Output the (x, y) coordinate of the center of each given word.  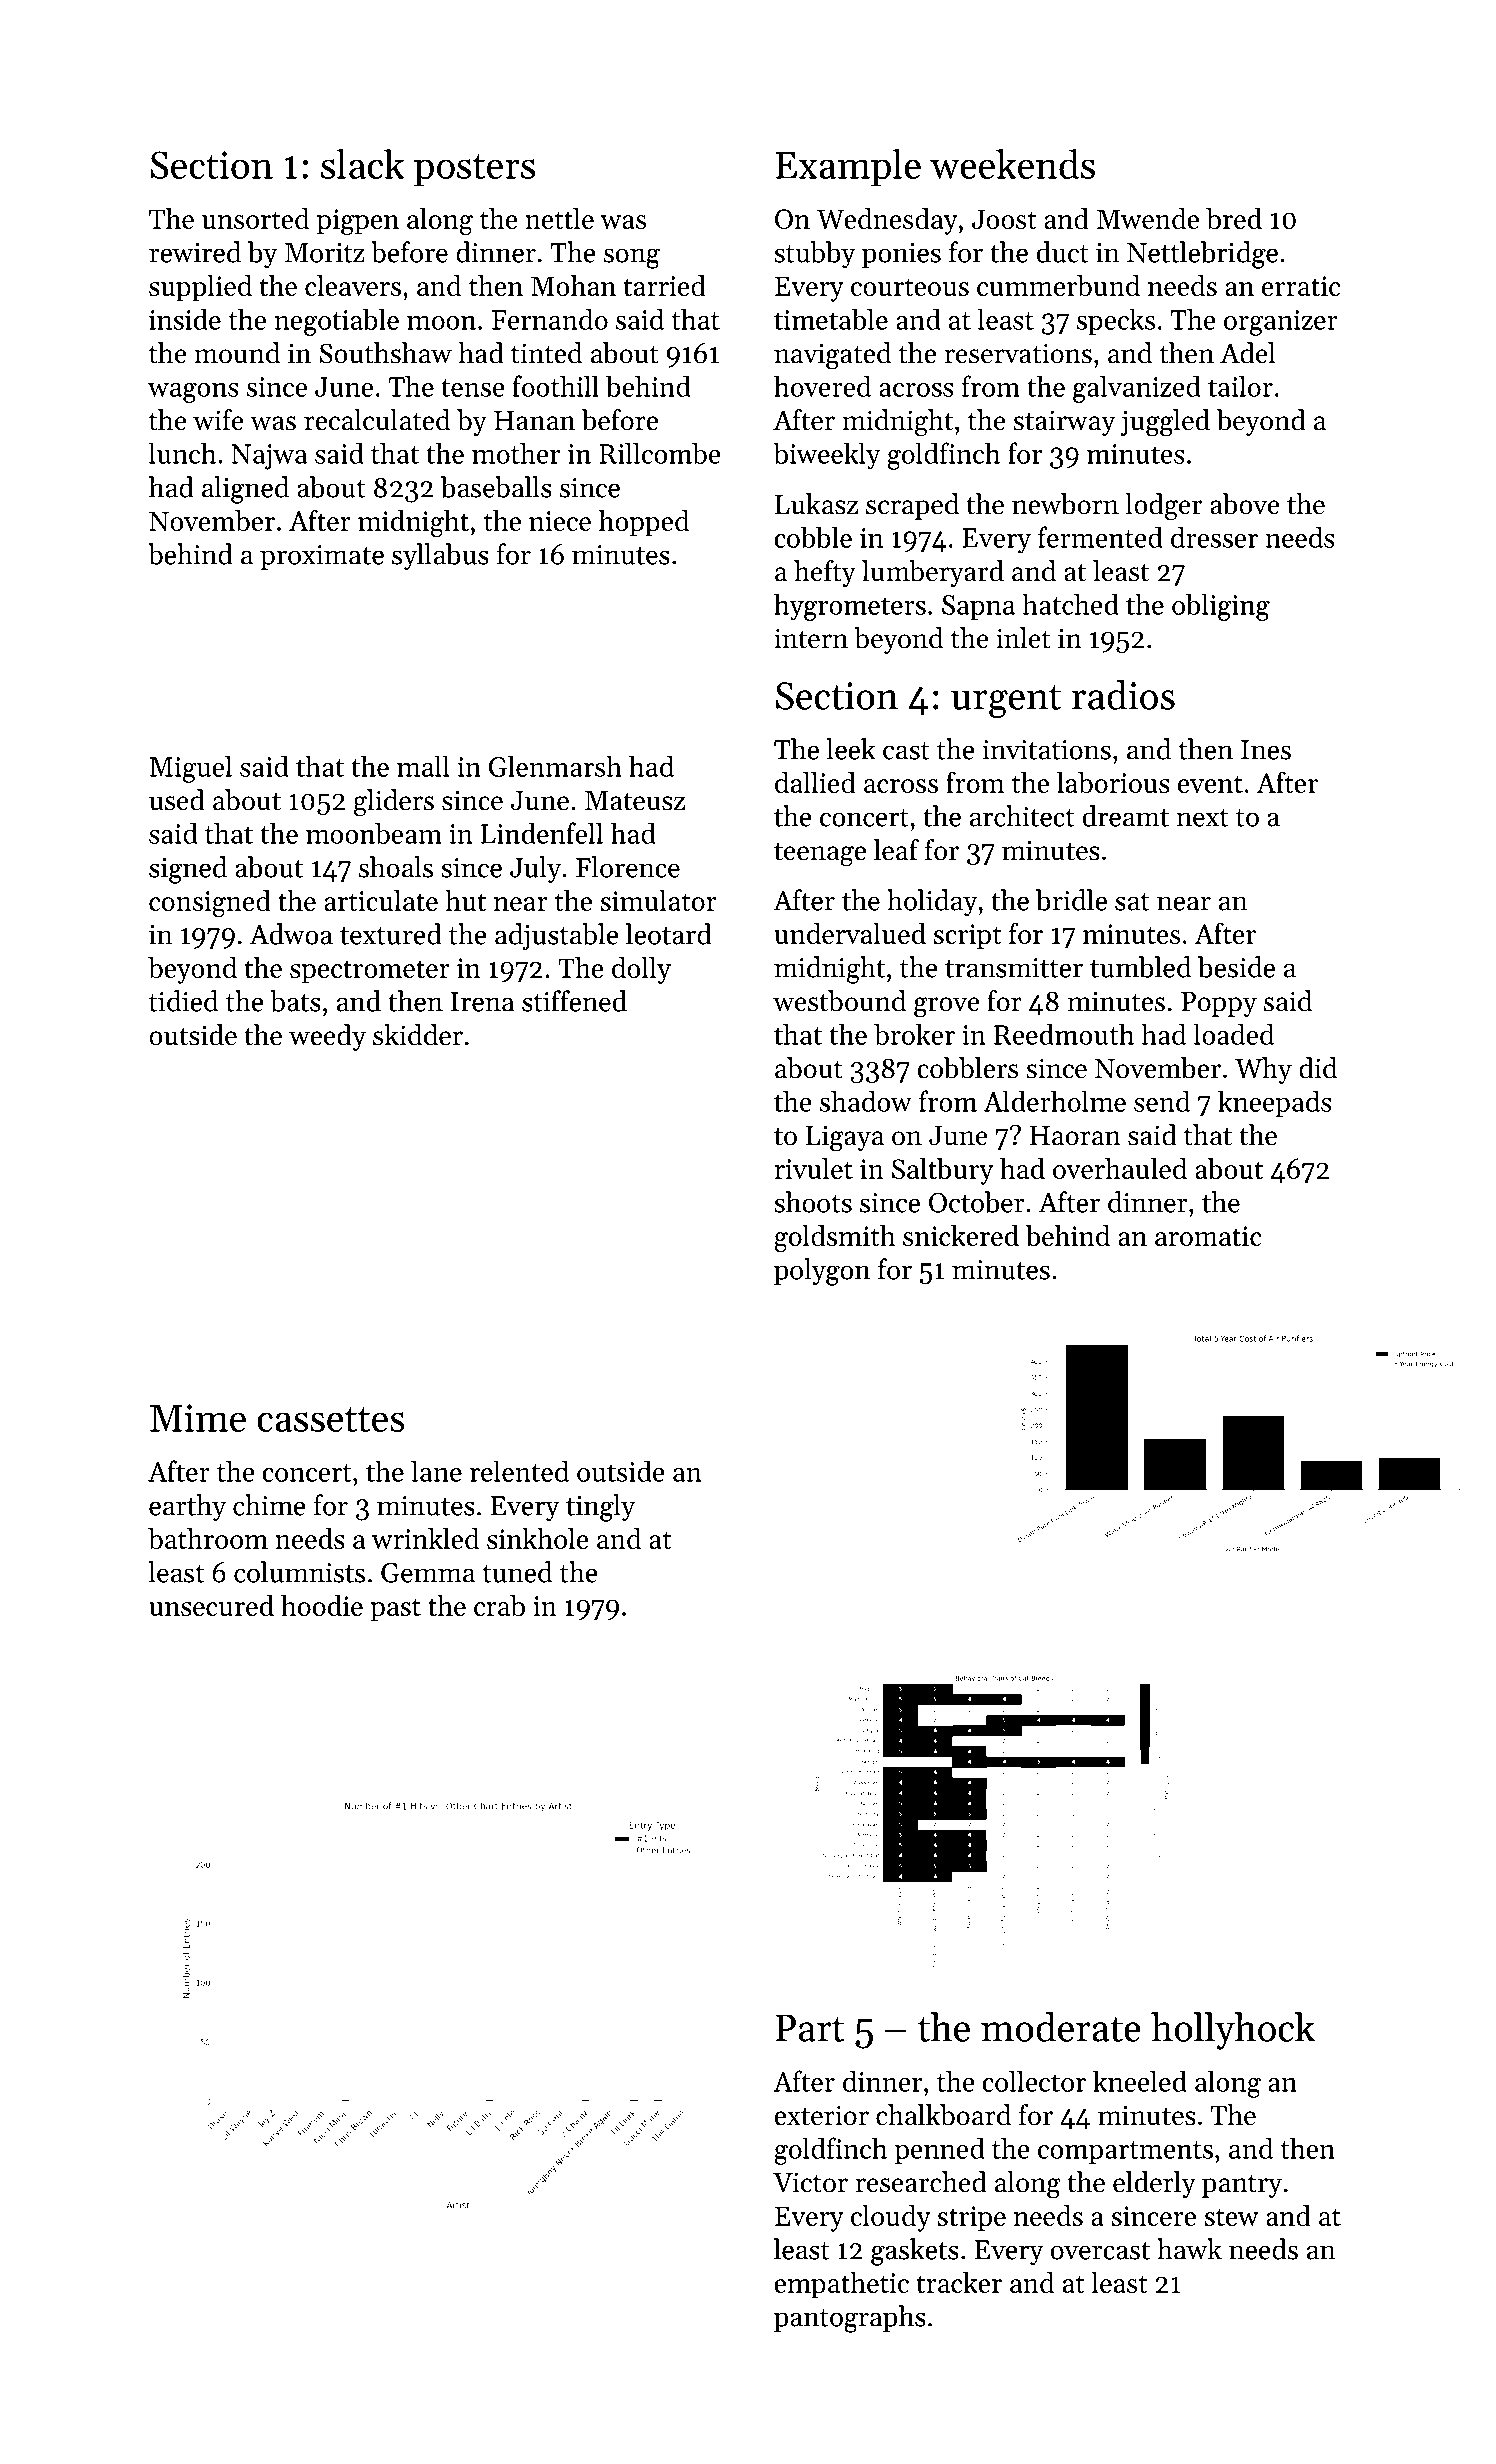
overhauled (1120, 1168)
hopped (644, 523)
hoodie (322, 1605)
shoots (813, 1202)
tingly (600, 1508)
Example (848, 168)
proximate (322, 557)
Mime (198, 1418)
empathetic (841, 2285)
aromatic (1208, 1236)
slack (362, 164)
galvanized (1137, 389)
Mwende (1148, 218)
